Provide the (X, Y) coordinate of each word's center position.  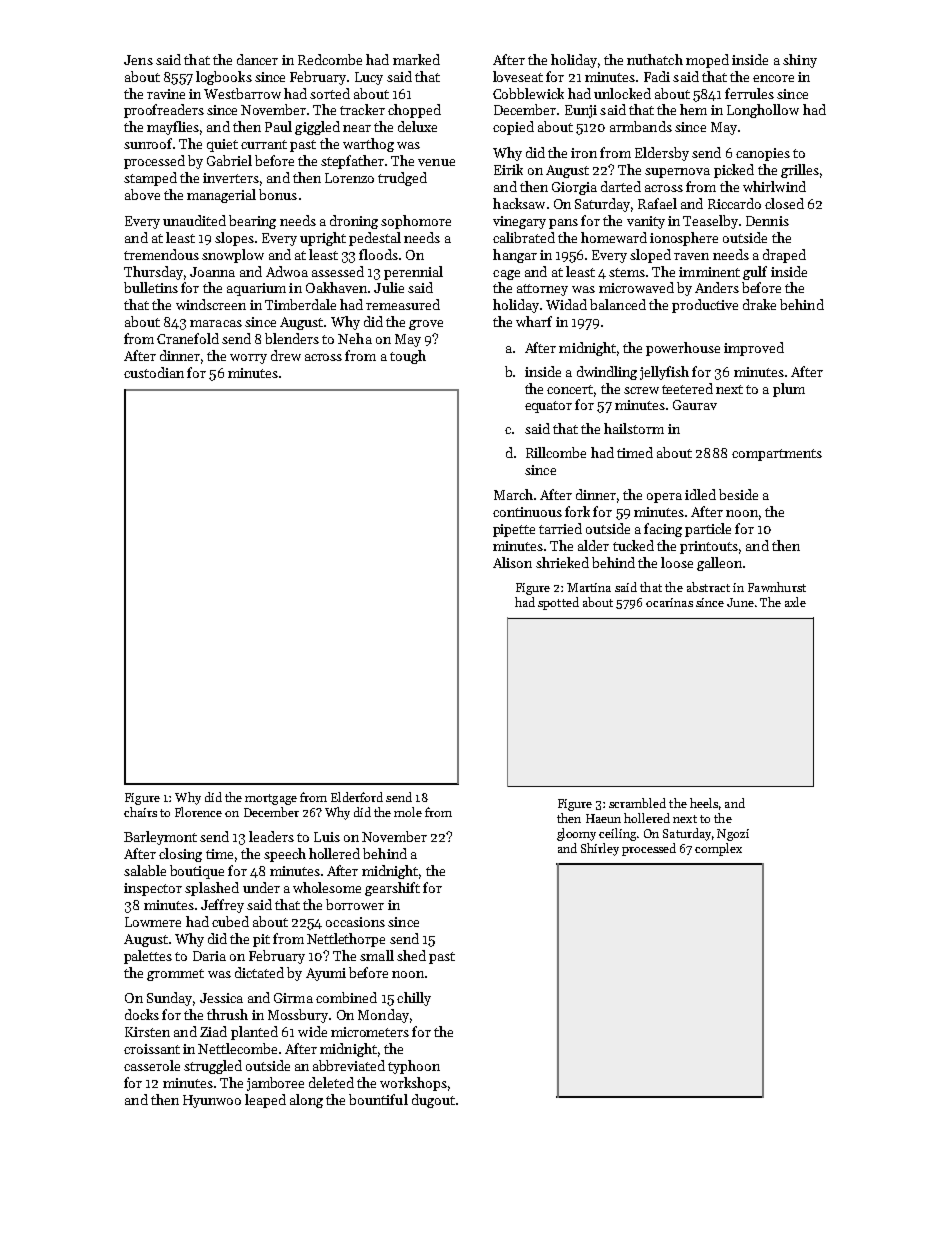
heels (704, 803)
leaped (265, 1101)
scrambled (637, 803)
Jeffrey (222, 906)
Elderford (357, 797)
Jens (138, 60)
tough (408, 357)
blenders (292, 338)
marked (416, 59)
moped (707, 61)
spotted (558, 603)
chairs (140, 812)
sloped (650, 256)
